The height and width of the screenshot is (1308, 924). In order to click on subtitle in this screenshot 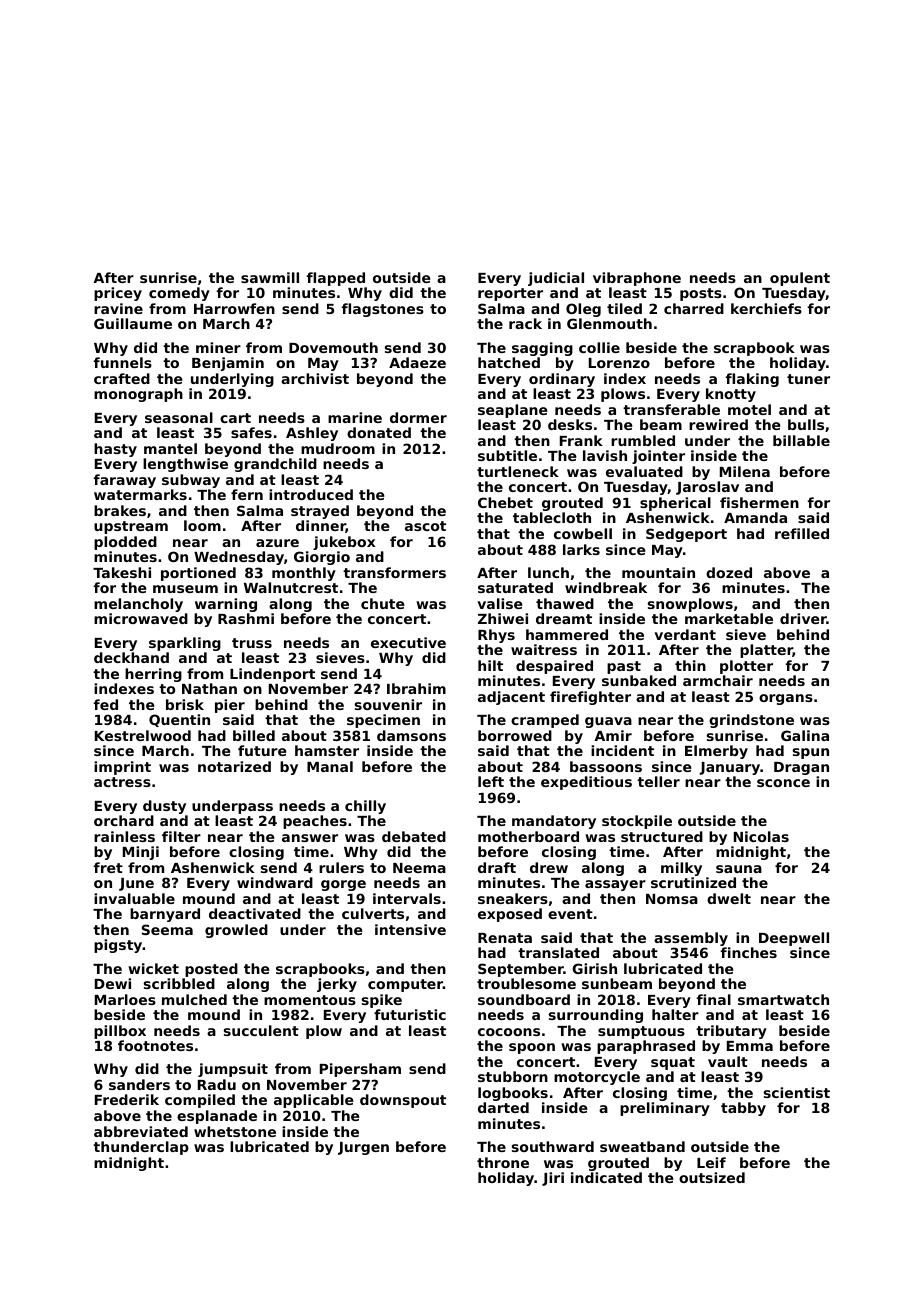, I will do `click(507, 455)`.
